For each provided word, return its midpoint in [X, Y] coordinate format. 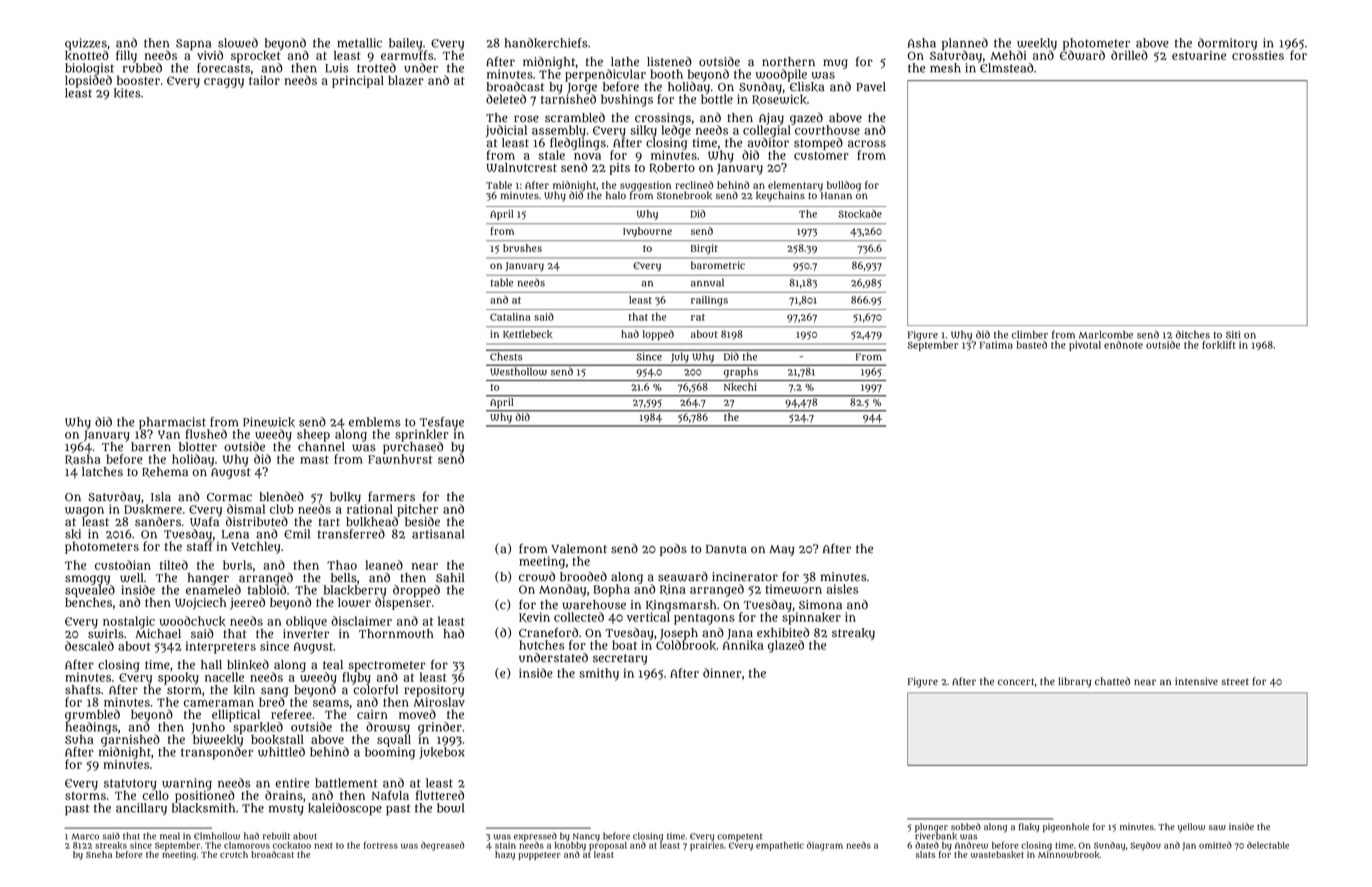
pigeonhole [1066, 828]
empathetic [780, 846]
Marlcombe [1106, 335]
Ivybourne [647, 232]
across [867, 144]
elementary [795, 186]
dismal [246, 509]
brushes [522, 248]
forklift [1219, 344]
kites [127, 93]
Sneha [99, 854]
